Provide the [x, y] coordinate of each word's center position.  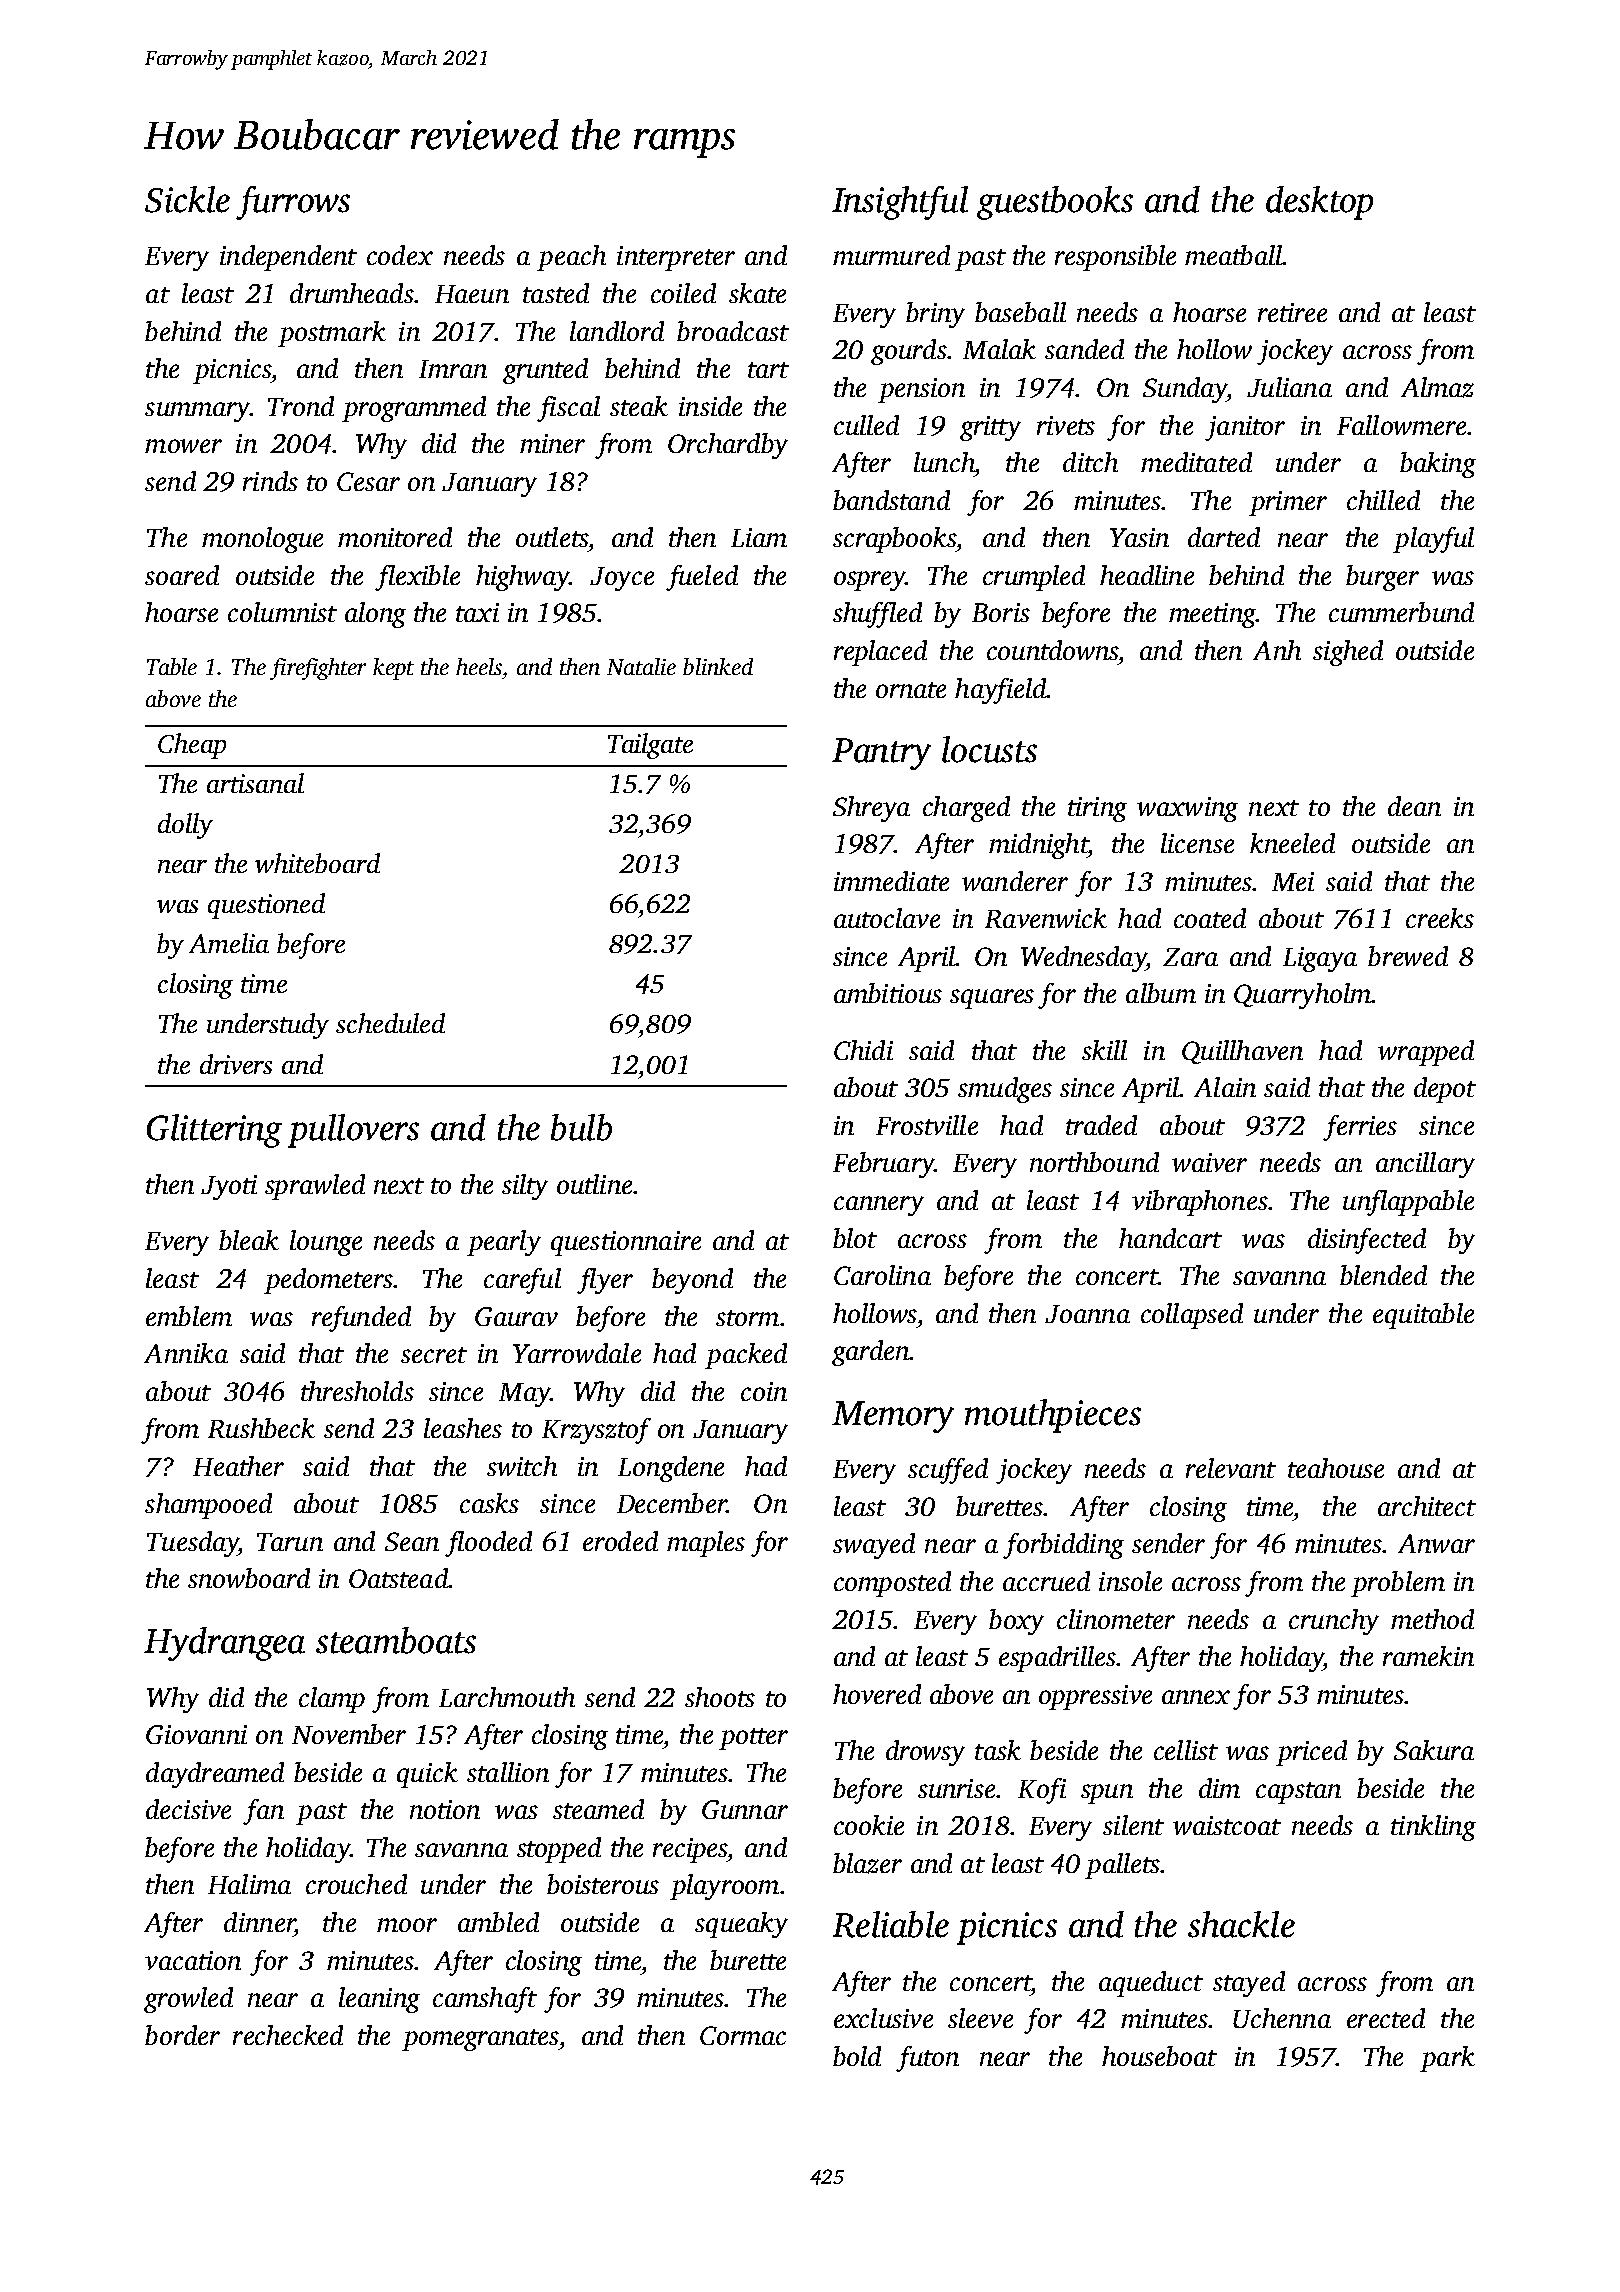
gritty [990, 428]
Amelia [229, 943]
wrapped [1426, 1053]
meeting [1212, 615]
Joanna [1087, 1314]
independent [288, 258]
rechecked [288, 2035]
